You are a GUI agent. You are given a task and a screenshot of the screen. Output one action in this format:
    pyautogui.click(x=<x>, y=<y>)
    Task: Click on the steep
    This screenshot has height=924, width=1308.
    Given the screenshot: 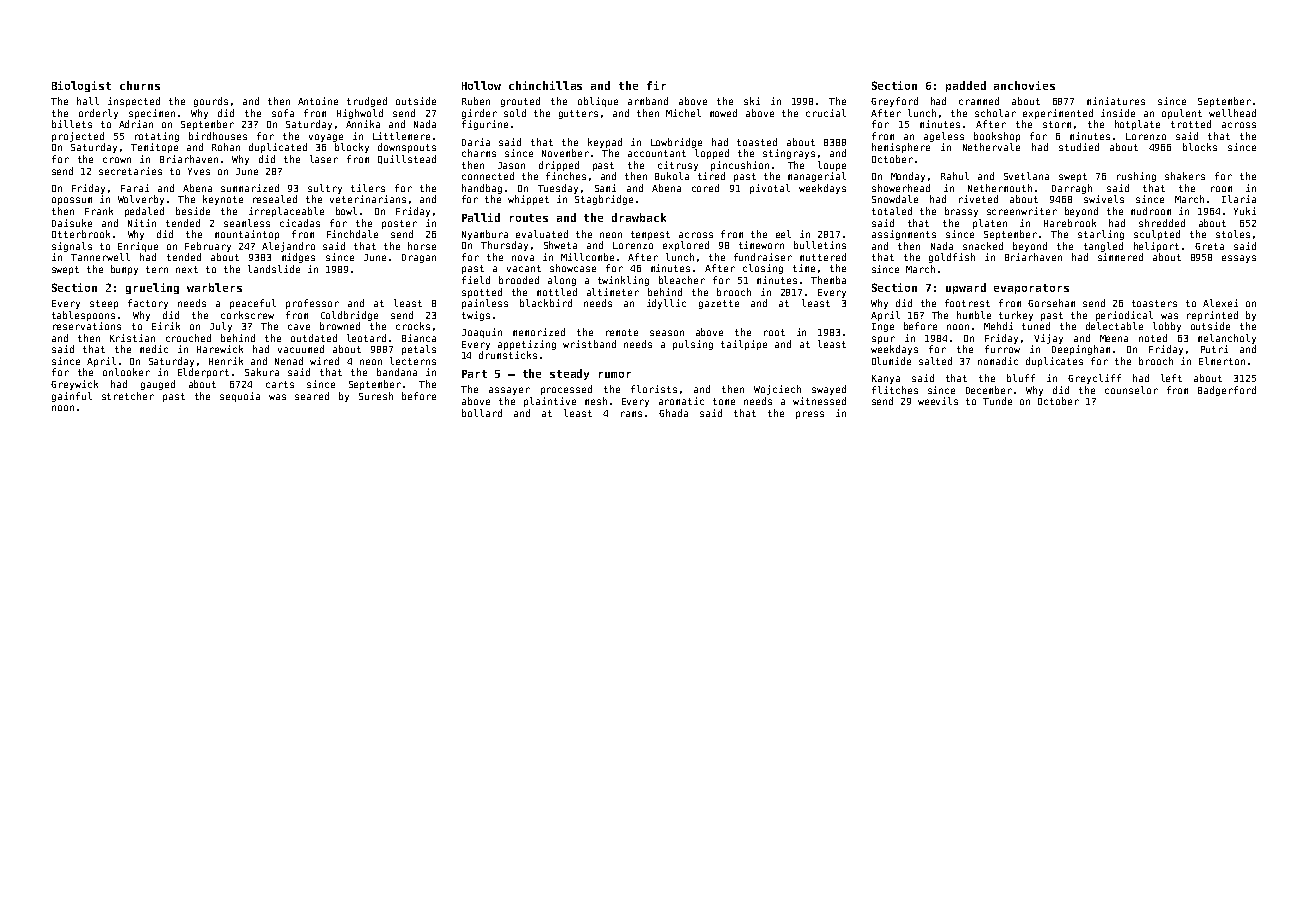 What is the action you would take?
    pyautogui.click(x=104, y=304)
